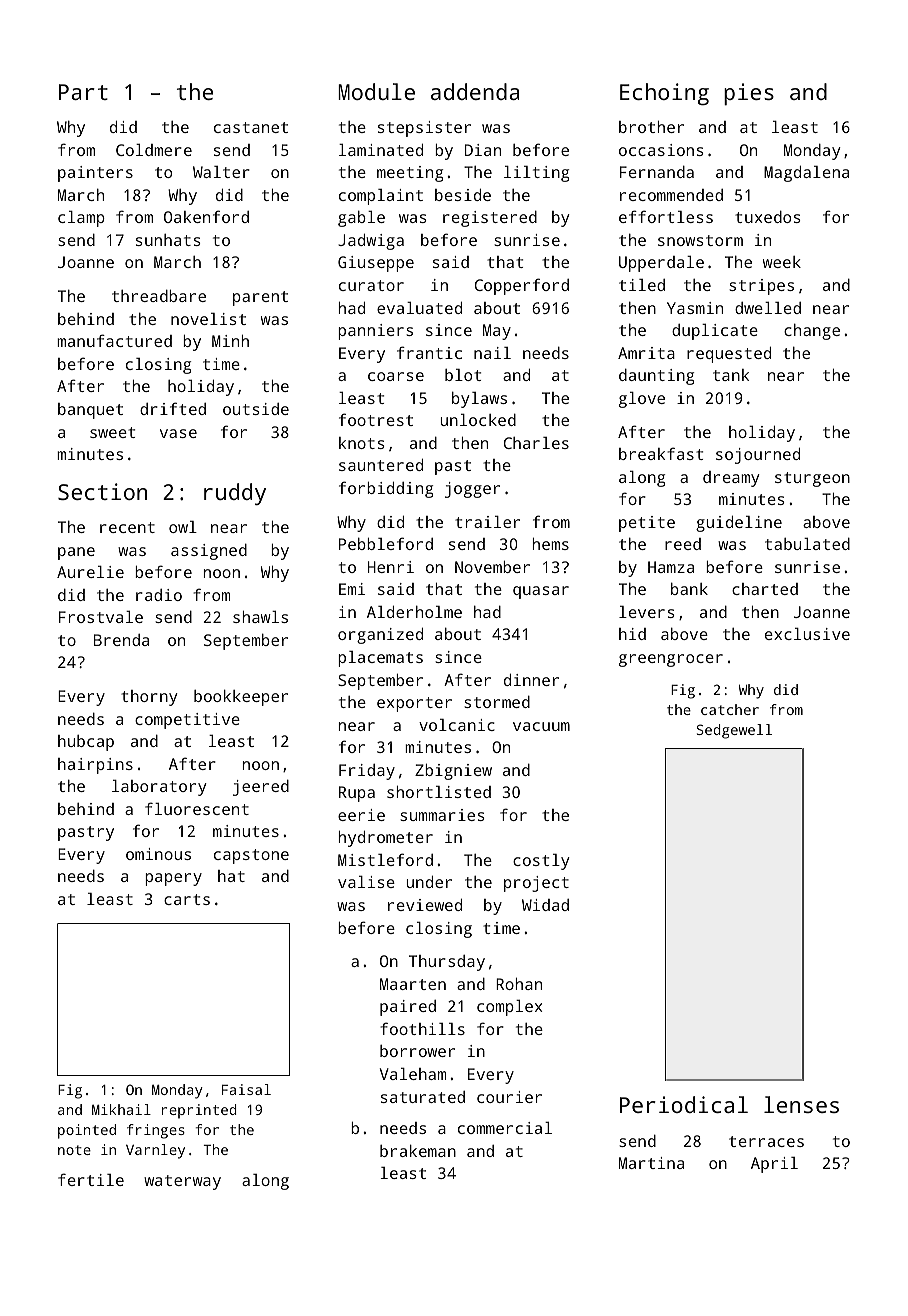  Describe the element at coordinates (376, 419) in the screenshot. I see `footrest` at that location.
